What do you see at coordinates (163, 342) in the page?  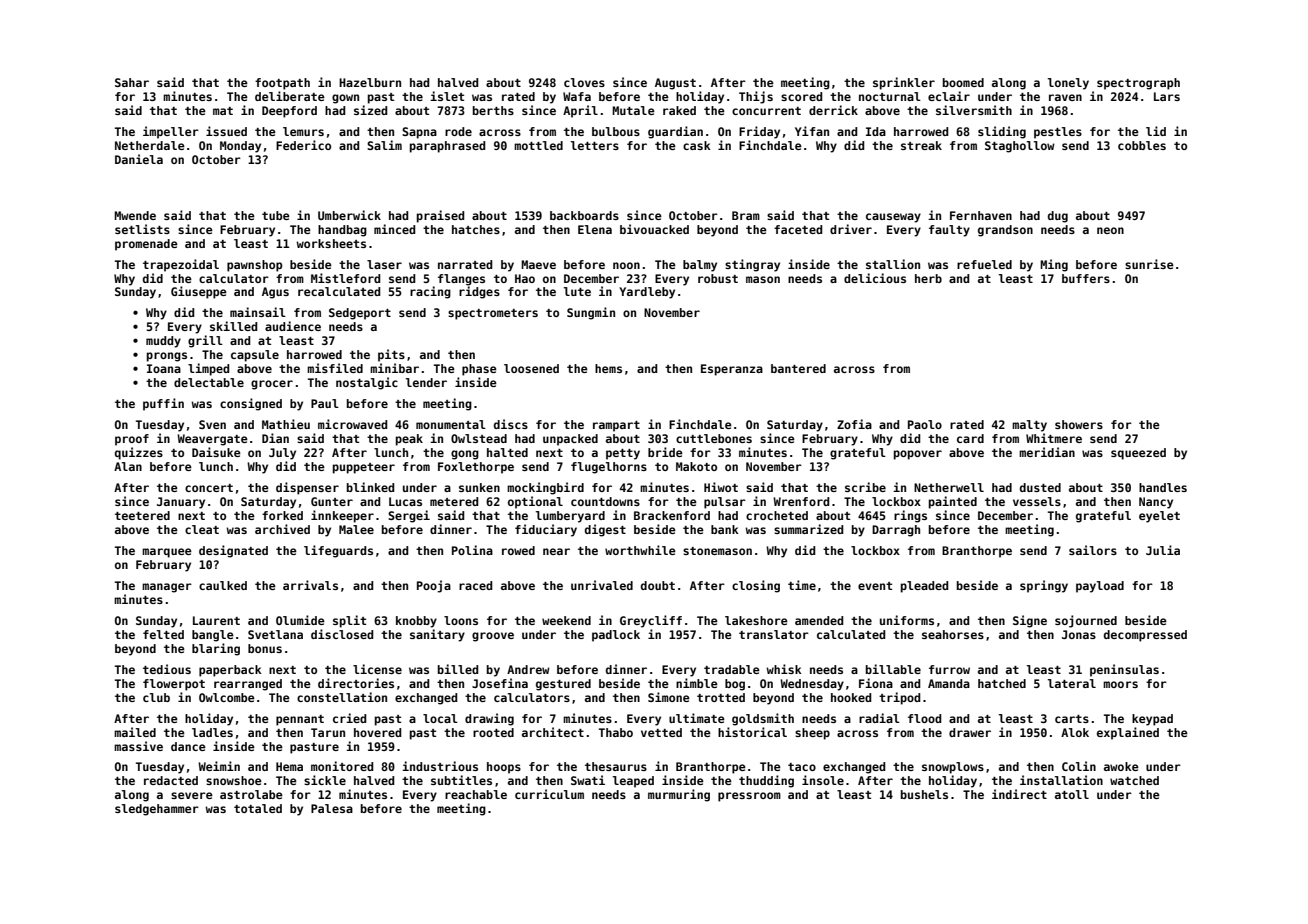 I see `muddy` at bounding box center [163, 342].
